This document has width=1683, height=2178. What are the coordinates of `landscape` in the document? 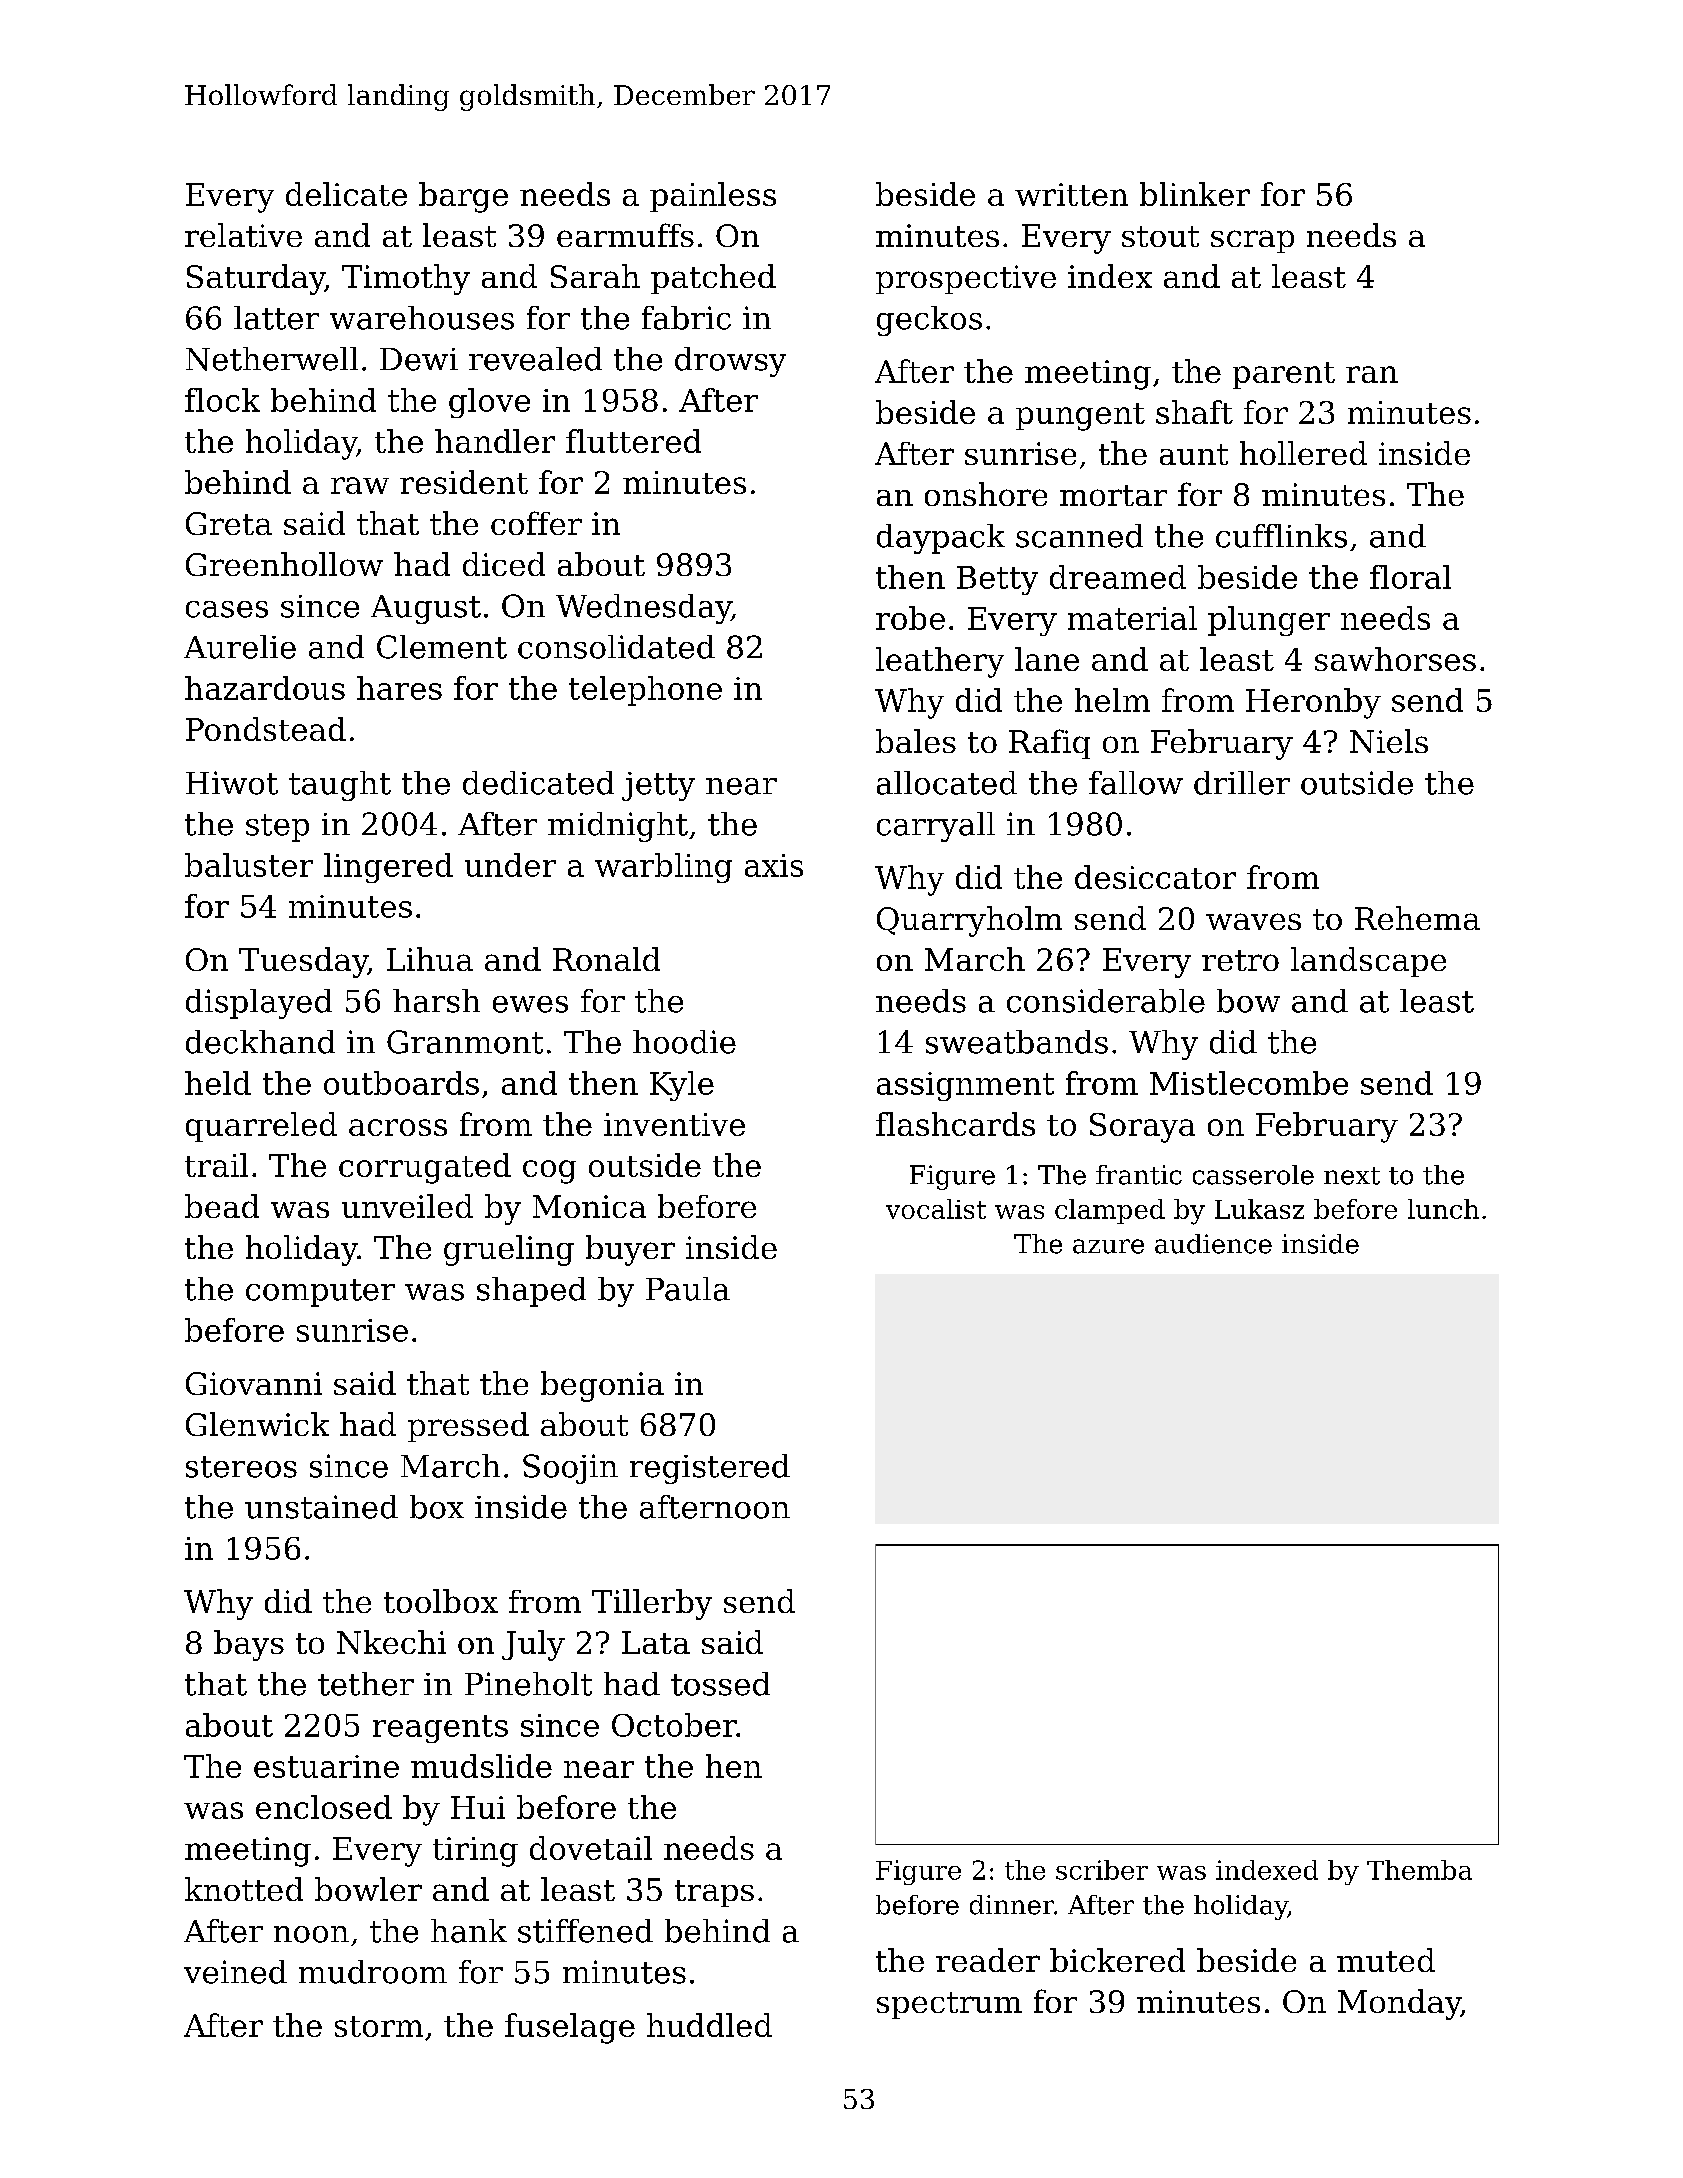 It's located at (1368, 962).
